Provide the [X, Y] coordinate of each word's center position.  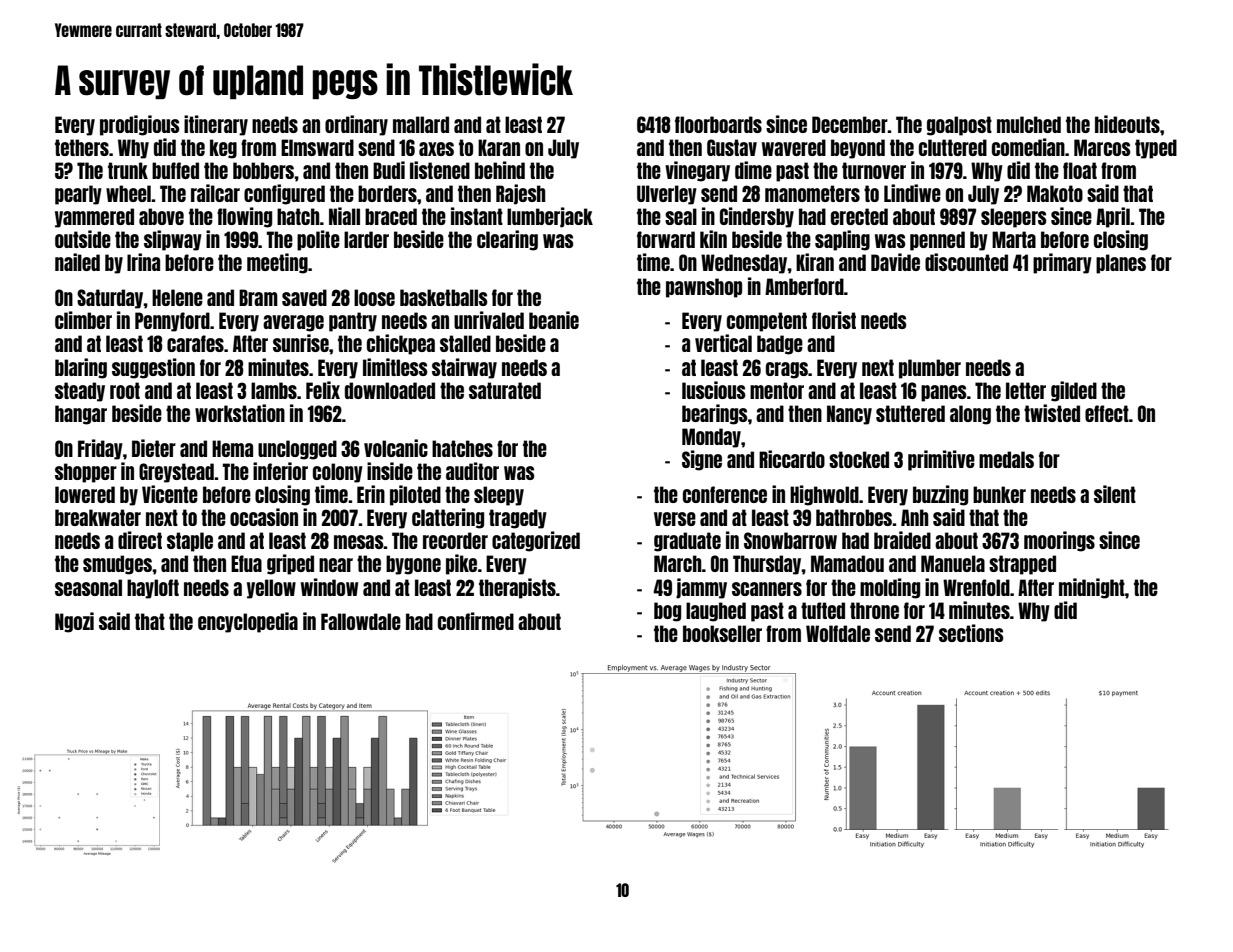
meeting [277, 263]
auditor [472, 471]
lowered [85, 494]
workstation [240, 413]
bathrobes [854, 517]
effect [1107, 413]
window [329, 587]
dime [753, 170]
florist [834, 320]
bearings [714, 414]
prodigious [139, 125]
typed [1156, 149]
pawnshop [704, 288]
